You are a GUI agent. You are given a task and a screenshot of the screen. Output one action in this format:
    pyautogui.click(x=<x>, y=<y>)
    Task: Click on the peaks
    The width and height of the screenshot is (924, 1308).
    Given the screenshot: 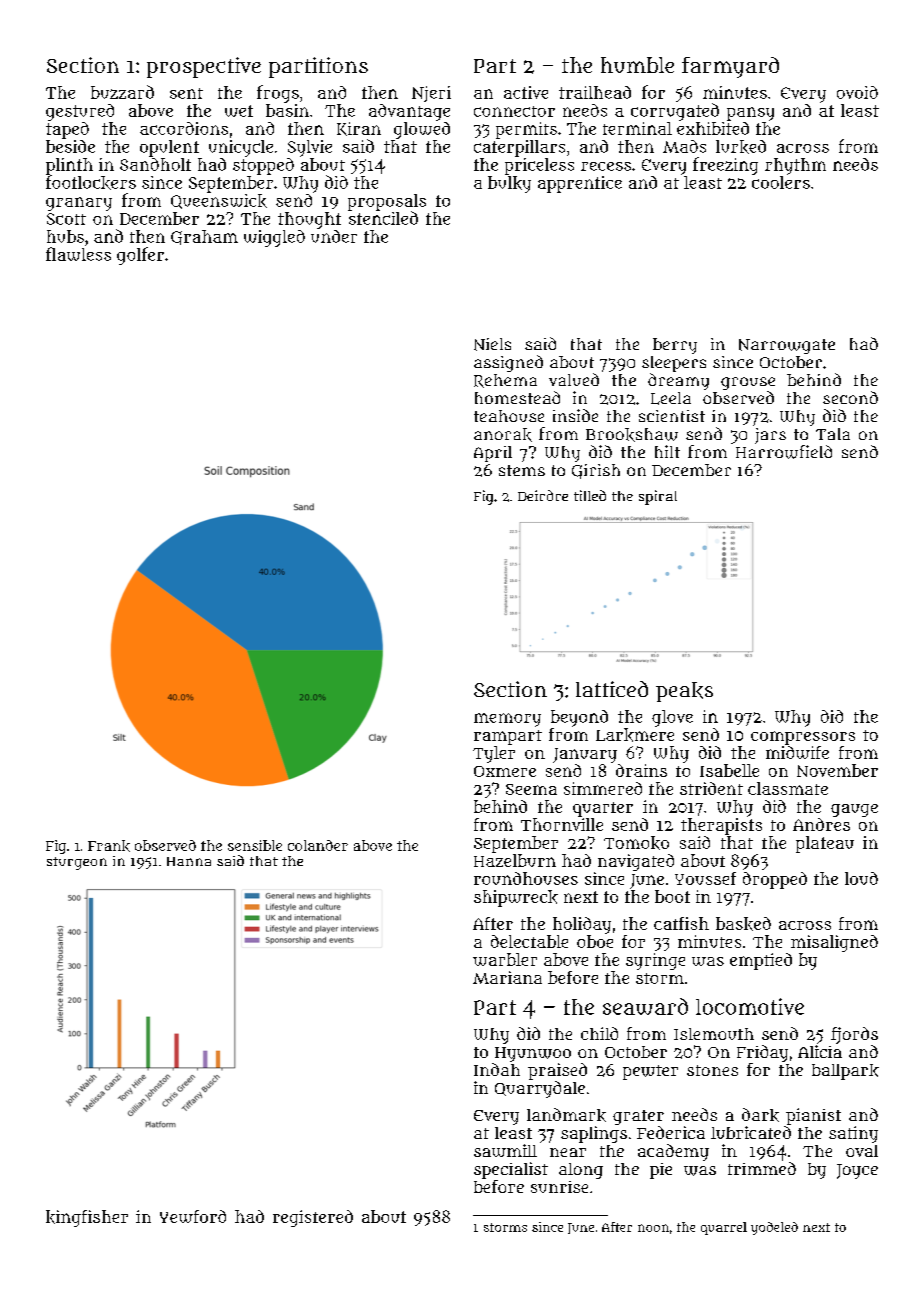 What is the action you would take?
    pyautogui.click(x=684, y=692)
